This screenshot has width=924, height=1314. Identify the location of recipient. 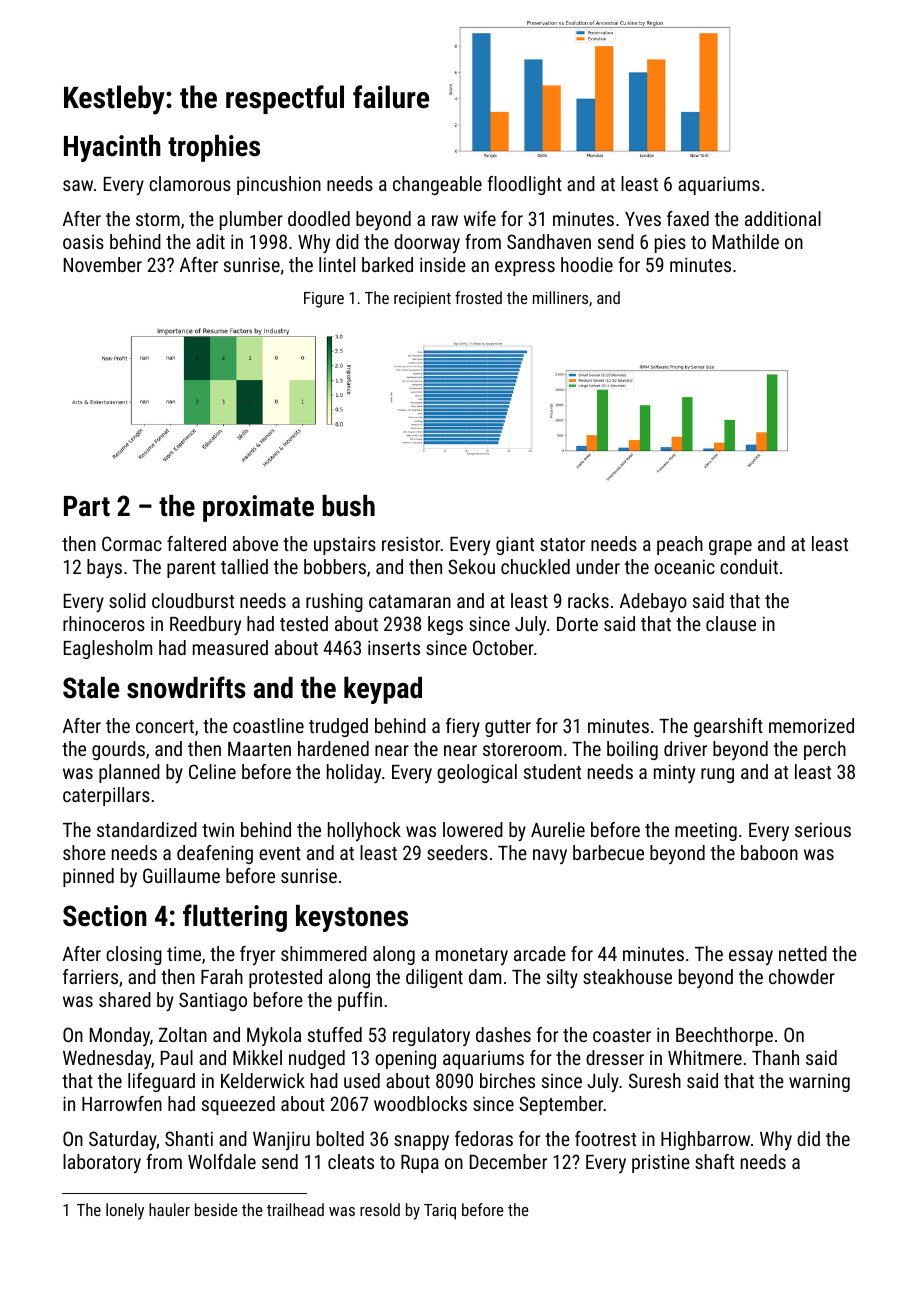
(422, 300).
